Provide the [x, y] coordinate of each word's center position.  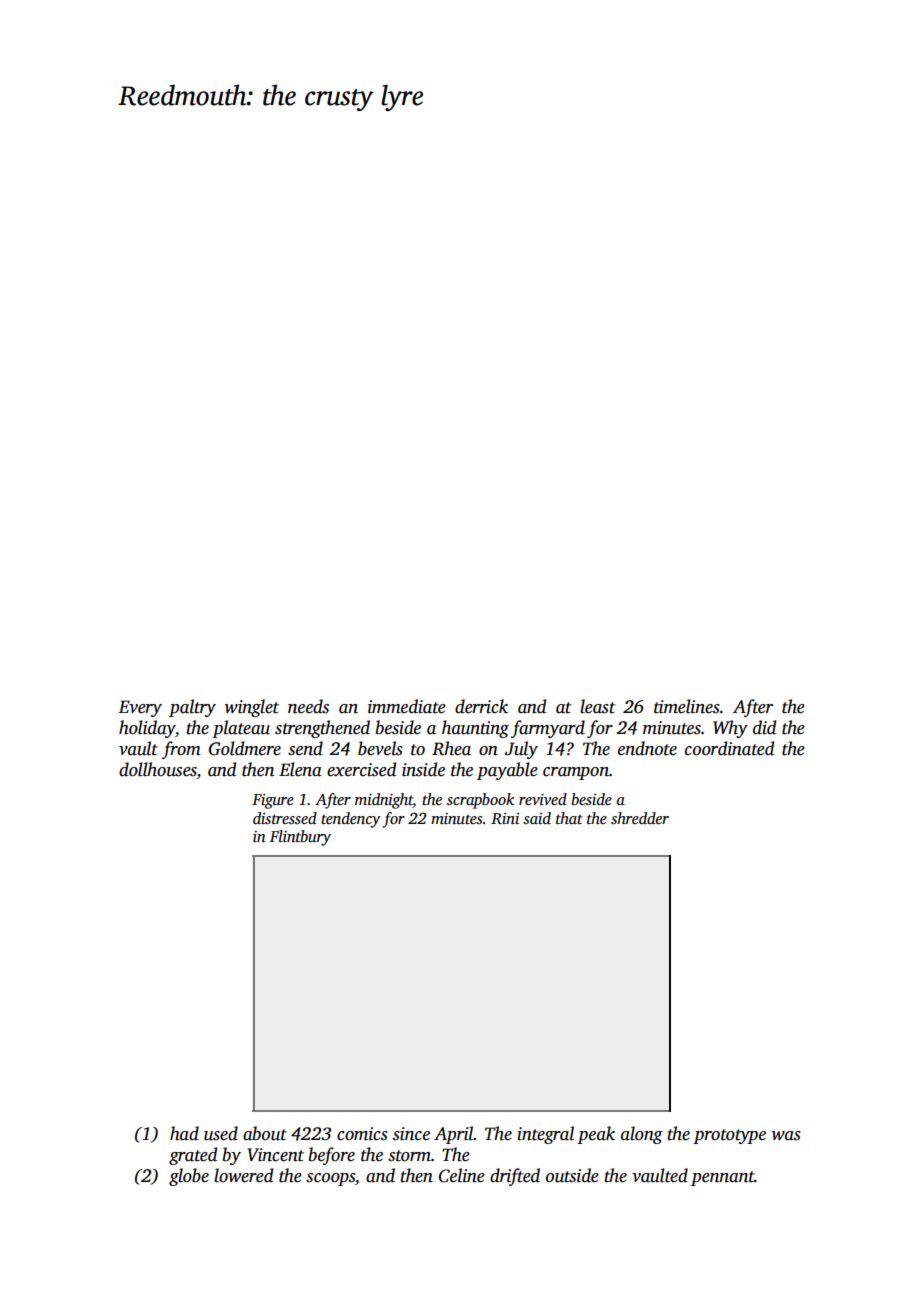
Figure [273, 801]
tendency [351, 820]
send [305, 748]
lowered [243, 1175]
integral [545, 1135]
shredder [640, 818]
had [184, 1133]
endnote [647, 748]
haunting [475, 729]
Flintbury [300, 838]
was [786, 1136]
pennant [722, 1178]
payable [507, 771]
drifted [515, 1177]
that [569, 818]
